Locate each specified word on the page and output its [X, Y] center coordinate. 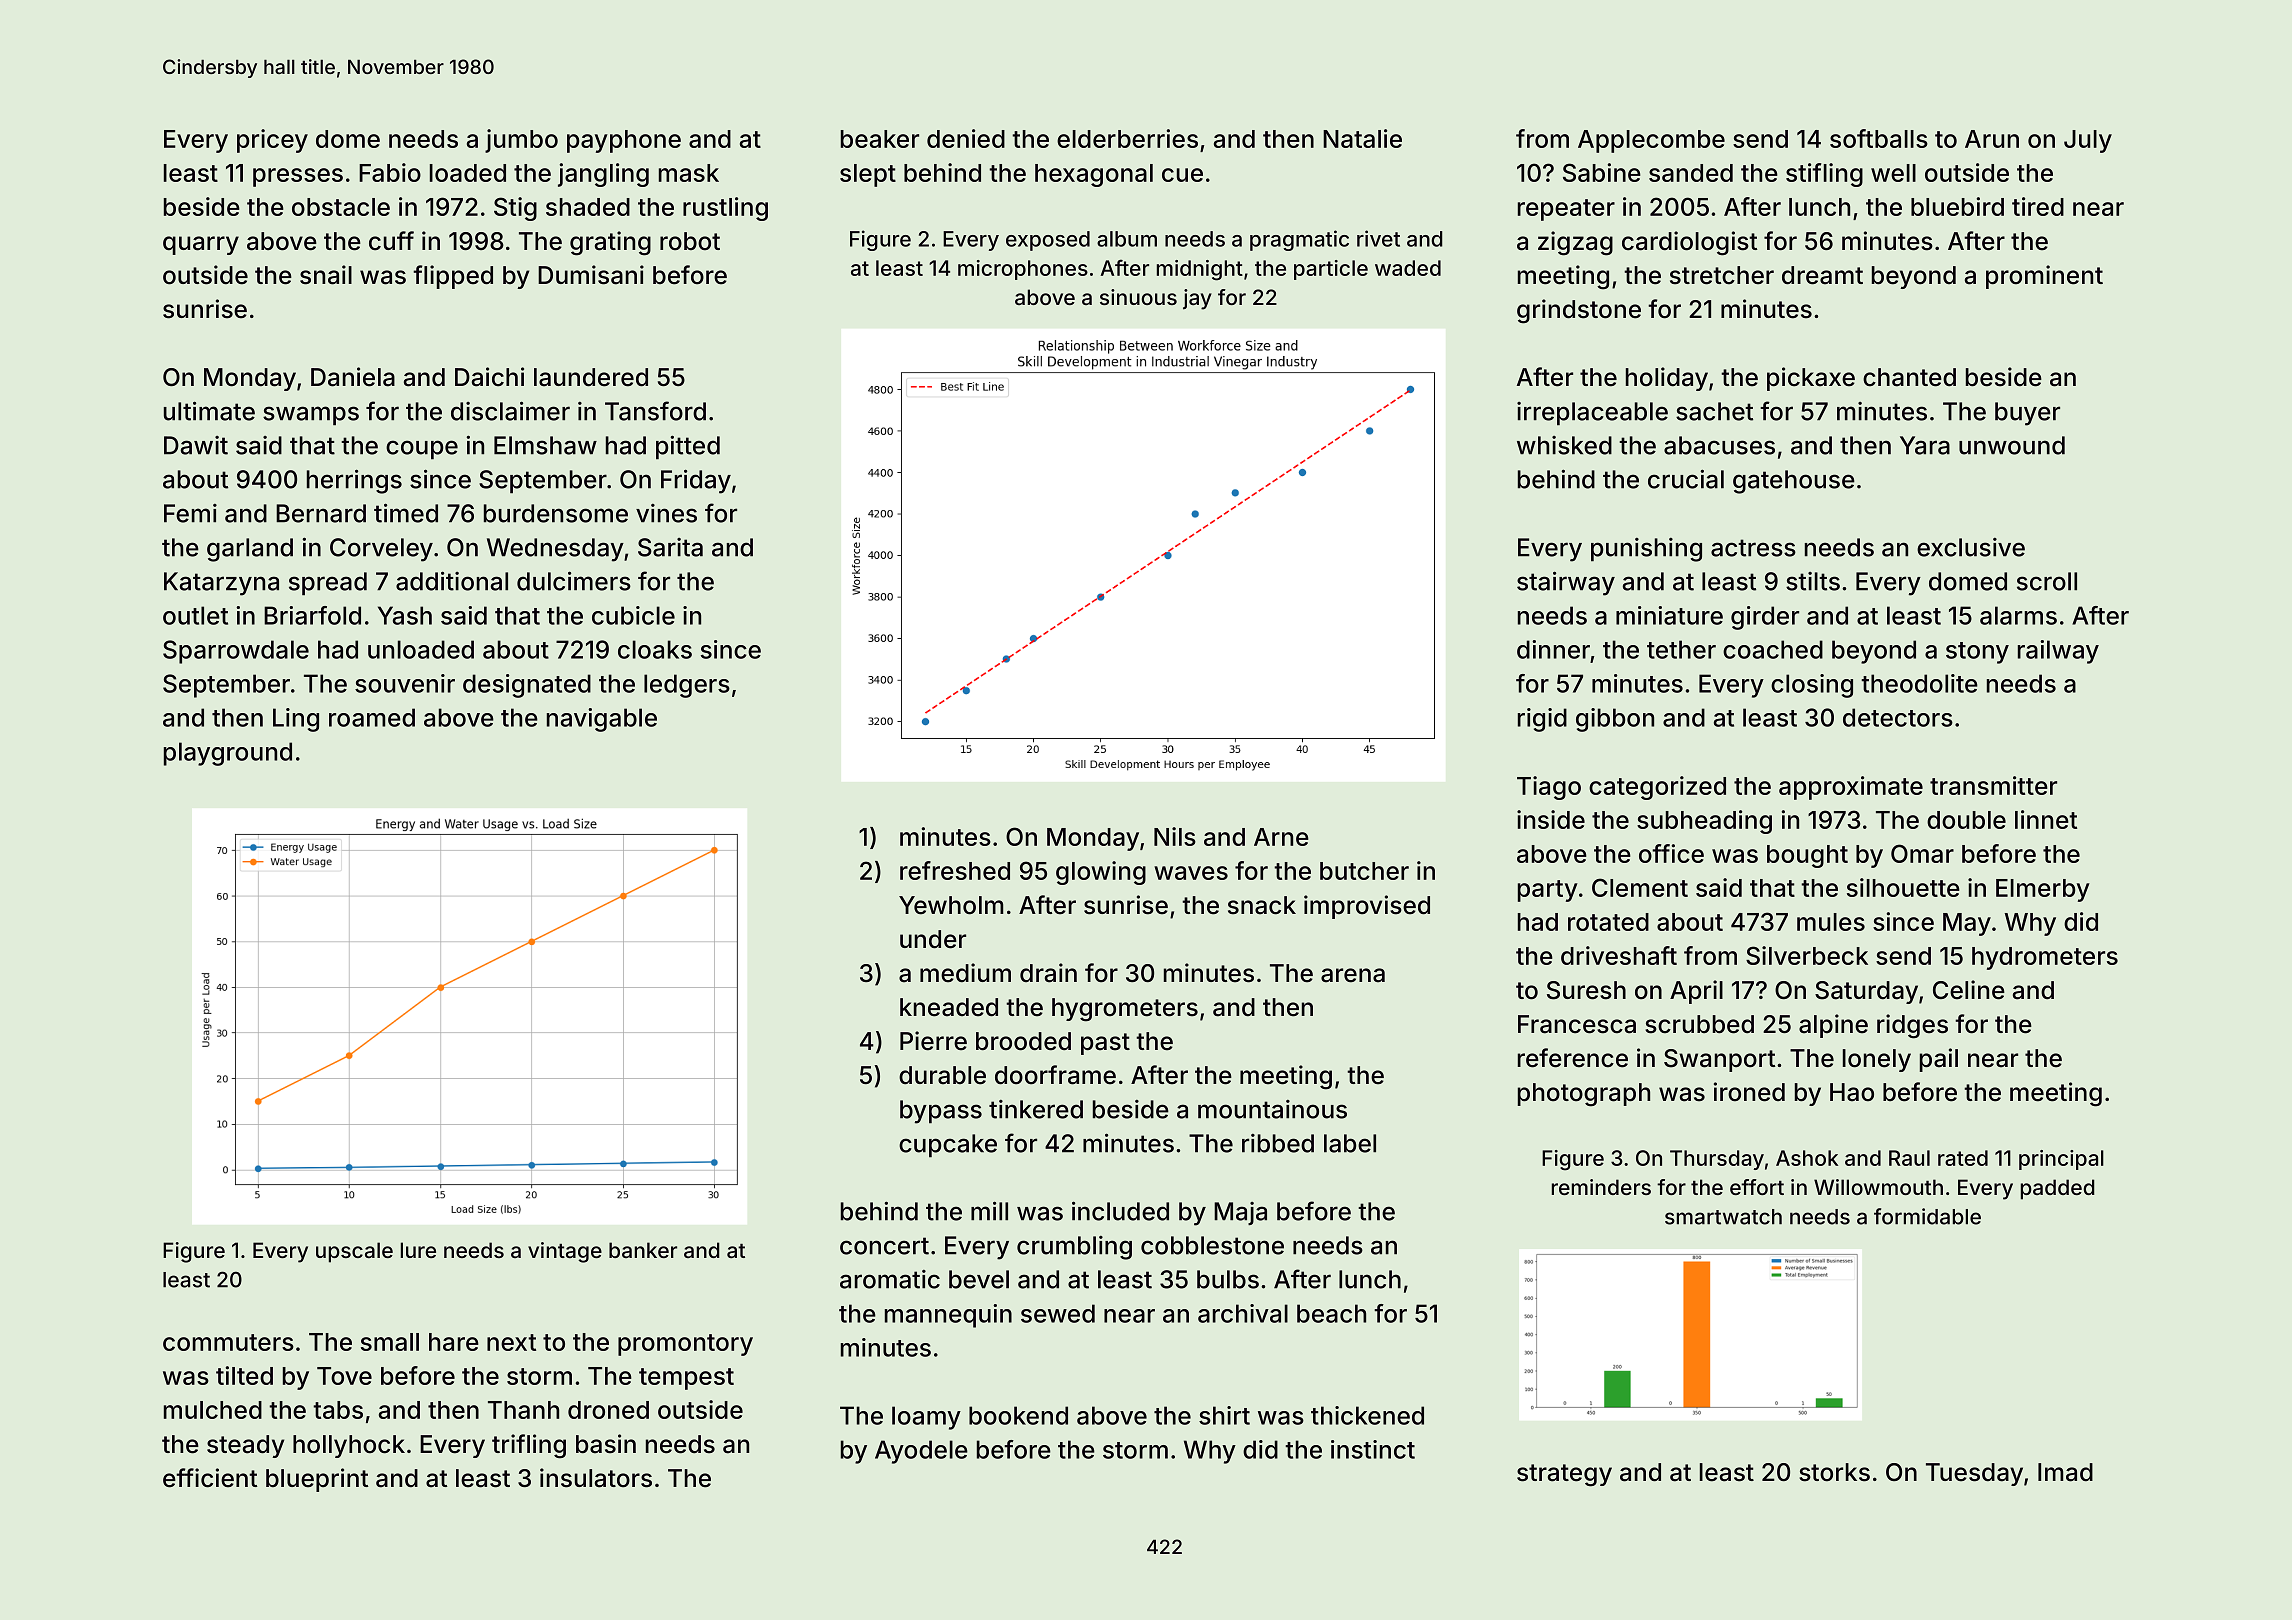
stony [1977, 653]
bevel [979, 1279]
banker [643, 1250]
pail [1939, 1060]
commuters [228, 1342]
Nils [1175, 836]
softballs [1879, 138]
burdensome [556, 513]
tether [1681, 649]
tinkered [1036, 1109]
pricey [272, 141]
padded [2058, 1189]
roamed [372, 717]
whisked [1564, 445]
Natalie [1362, 138]
